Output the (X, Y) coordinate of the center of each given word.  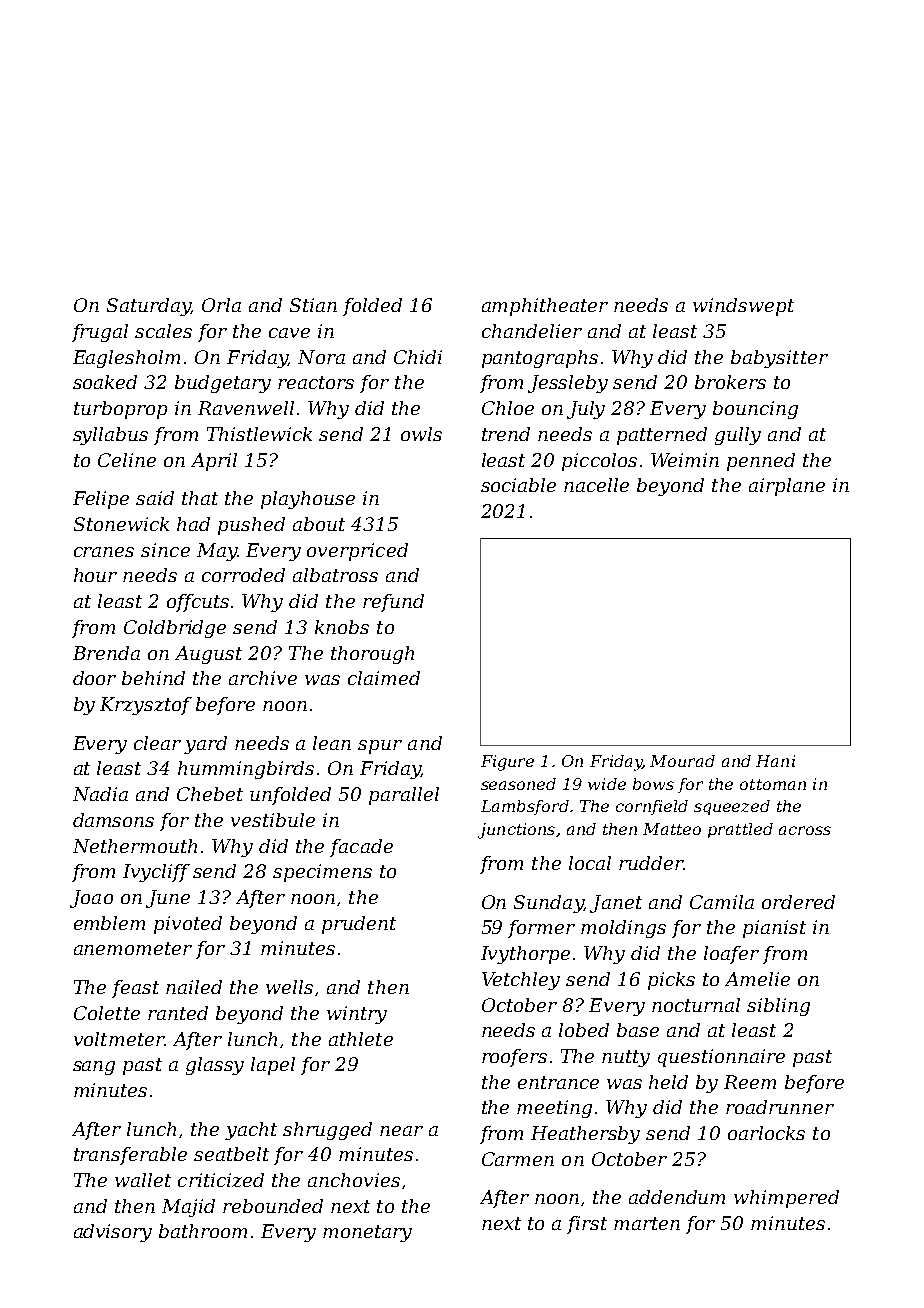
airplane (787, 487)
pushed (251, 526)
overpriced (357, 552)
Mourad (682, 761)
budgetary (223, 384)
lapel (273, 1066)
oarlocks (766, 1133)
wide (607, 784)
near (401, 1131)
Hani (775, 761)
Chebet (210, 794)
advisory (113, 1233)
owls (421, 434)
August (208, 655)
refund (393, 603)
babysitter (779, 359)
